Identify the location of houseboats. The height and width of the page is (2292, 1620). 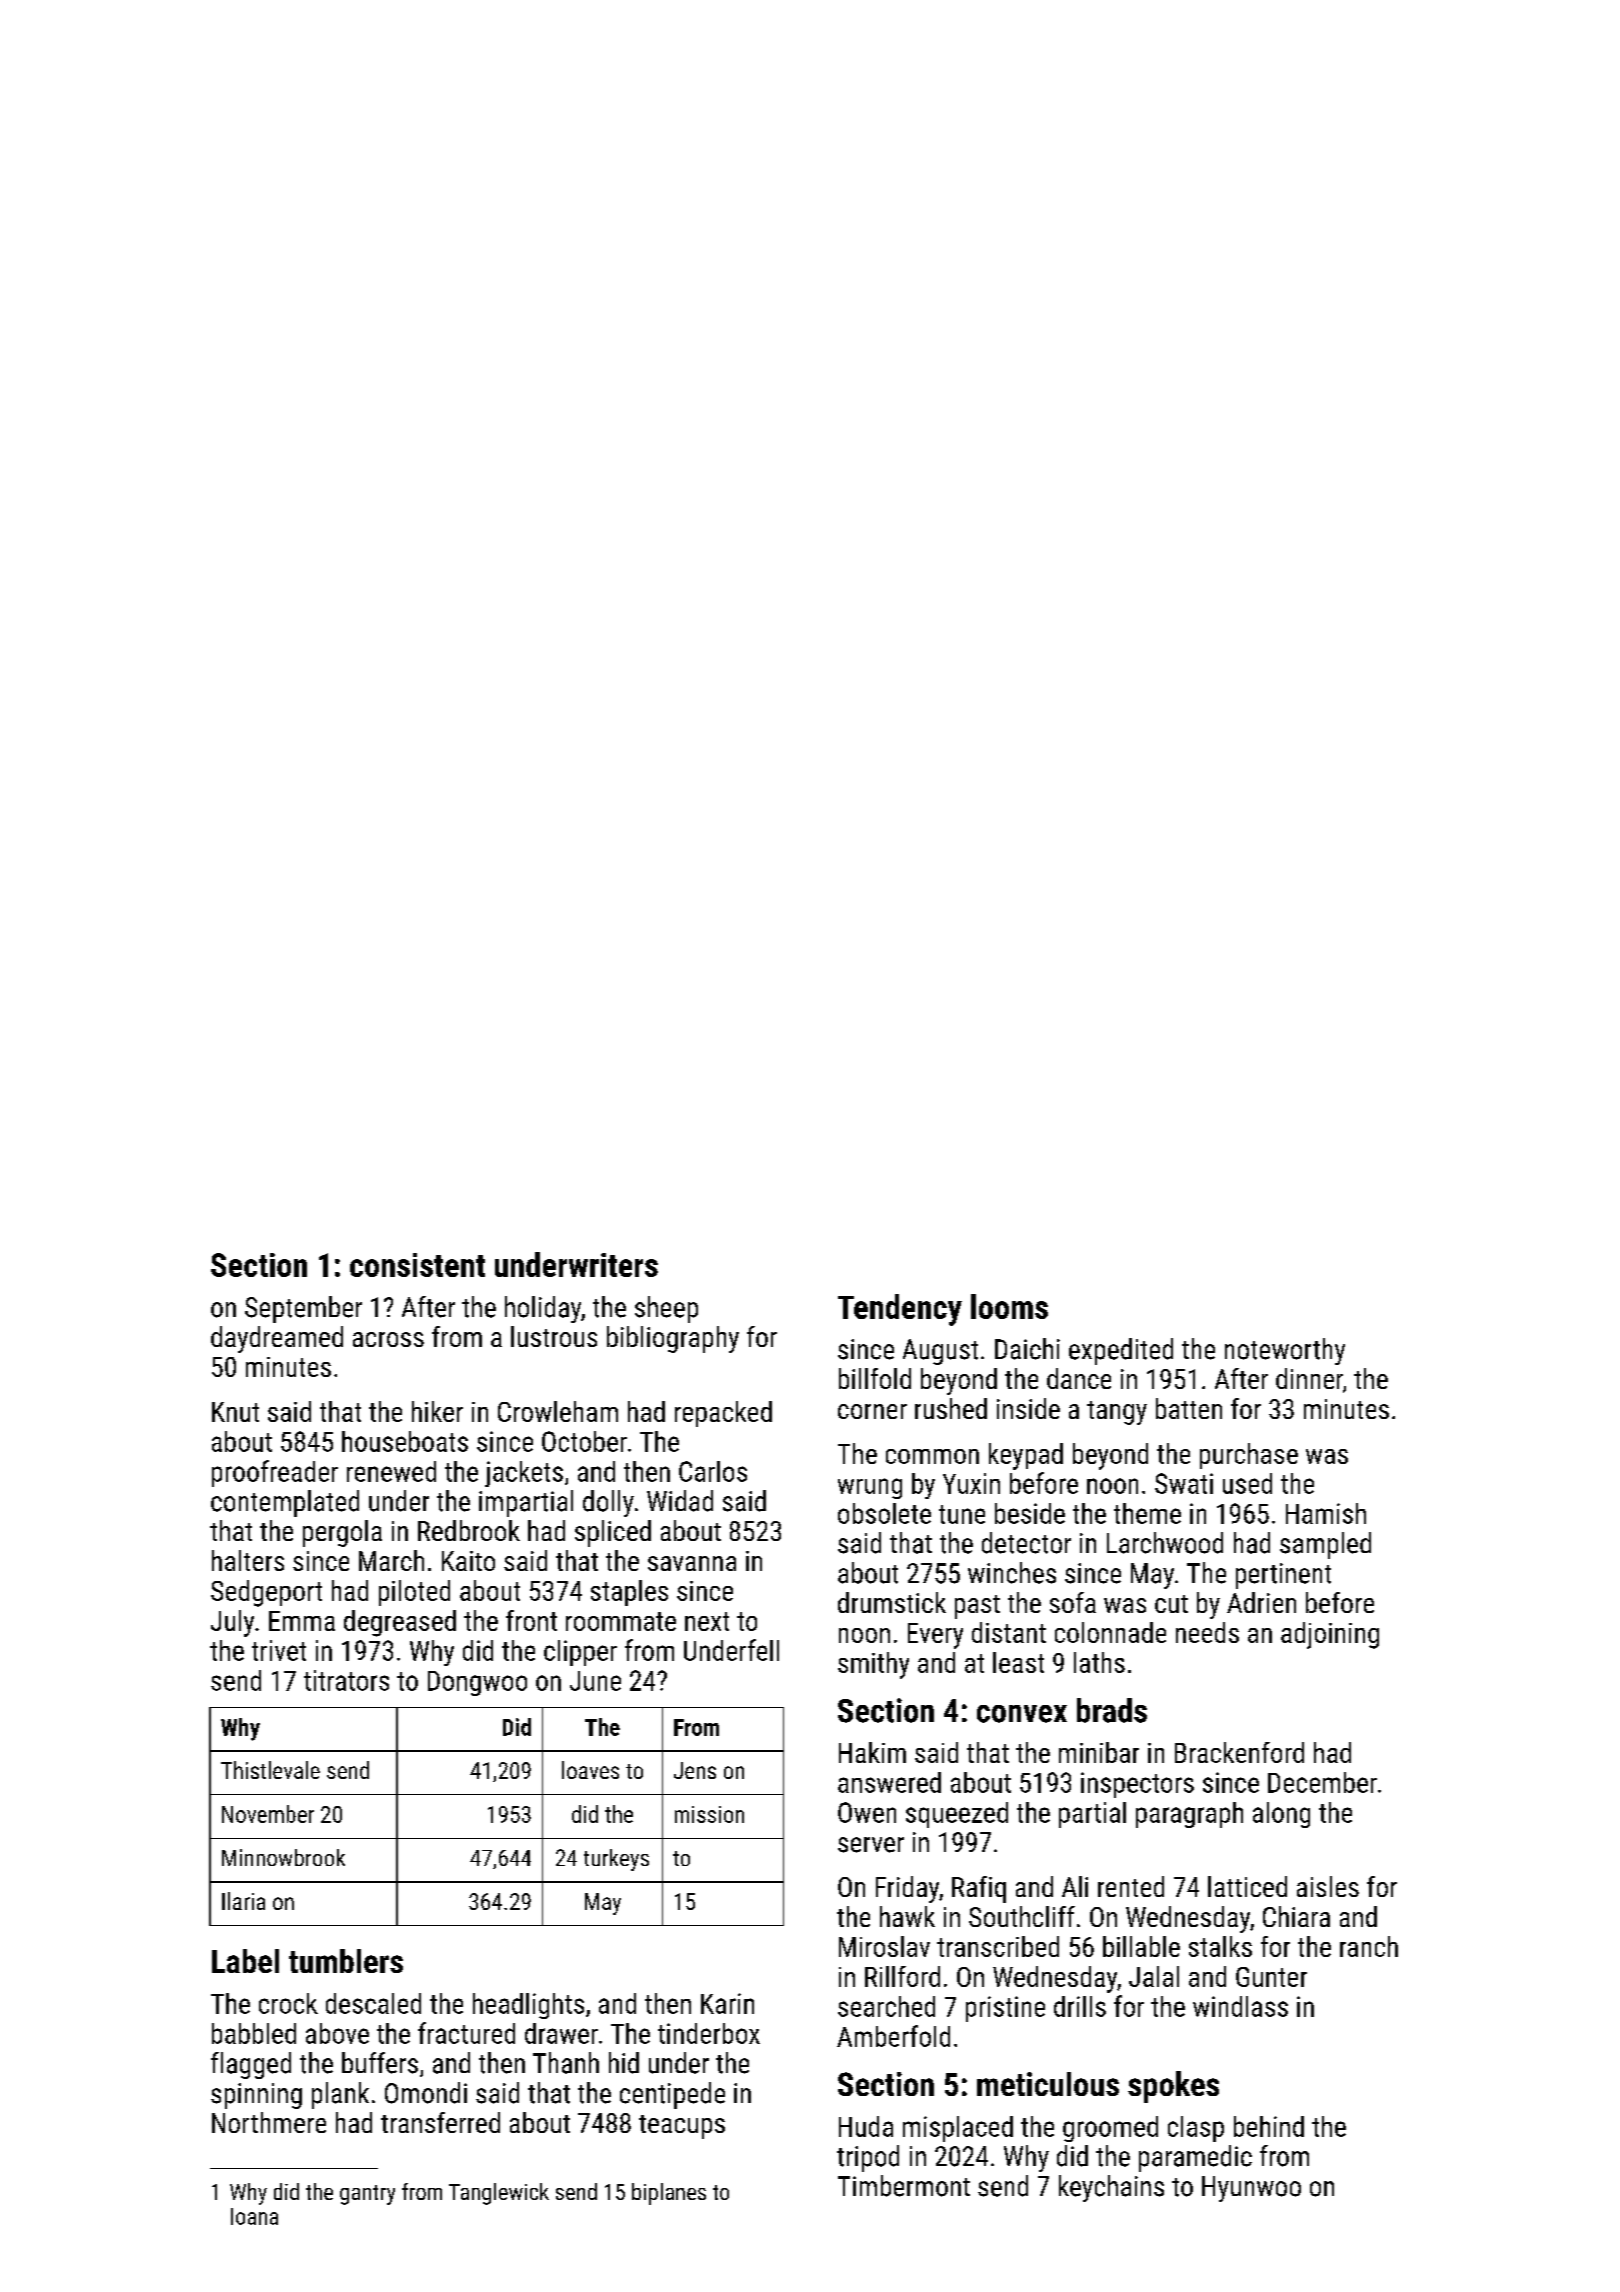
(405, 1441).
